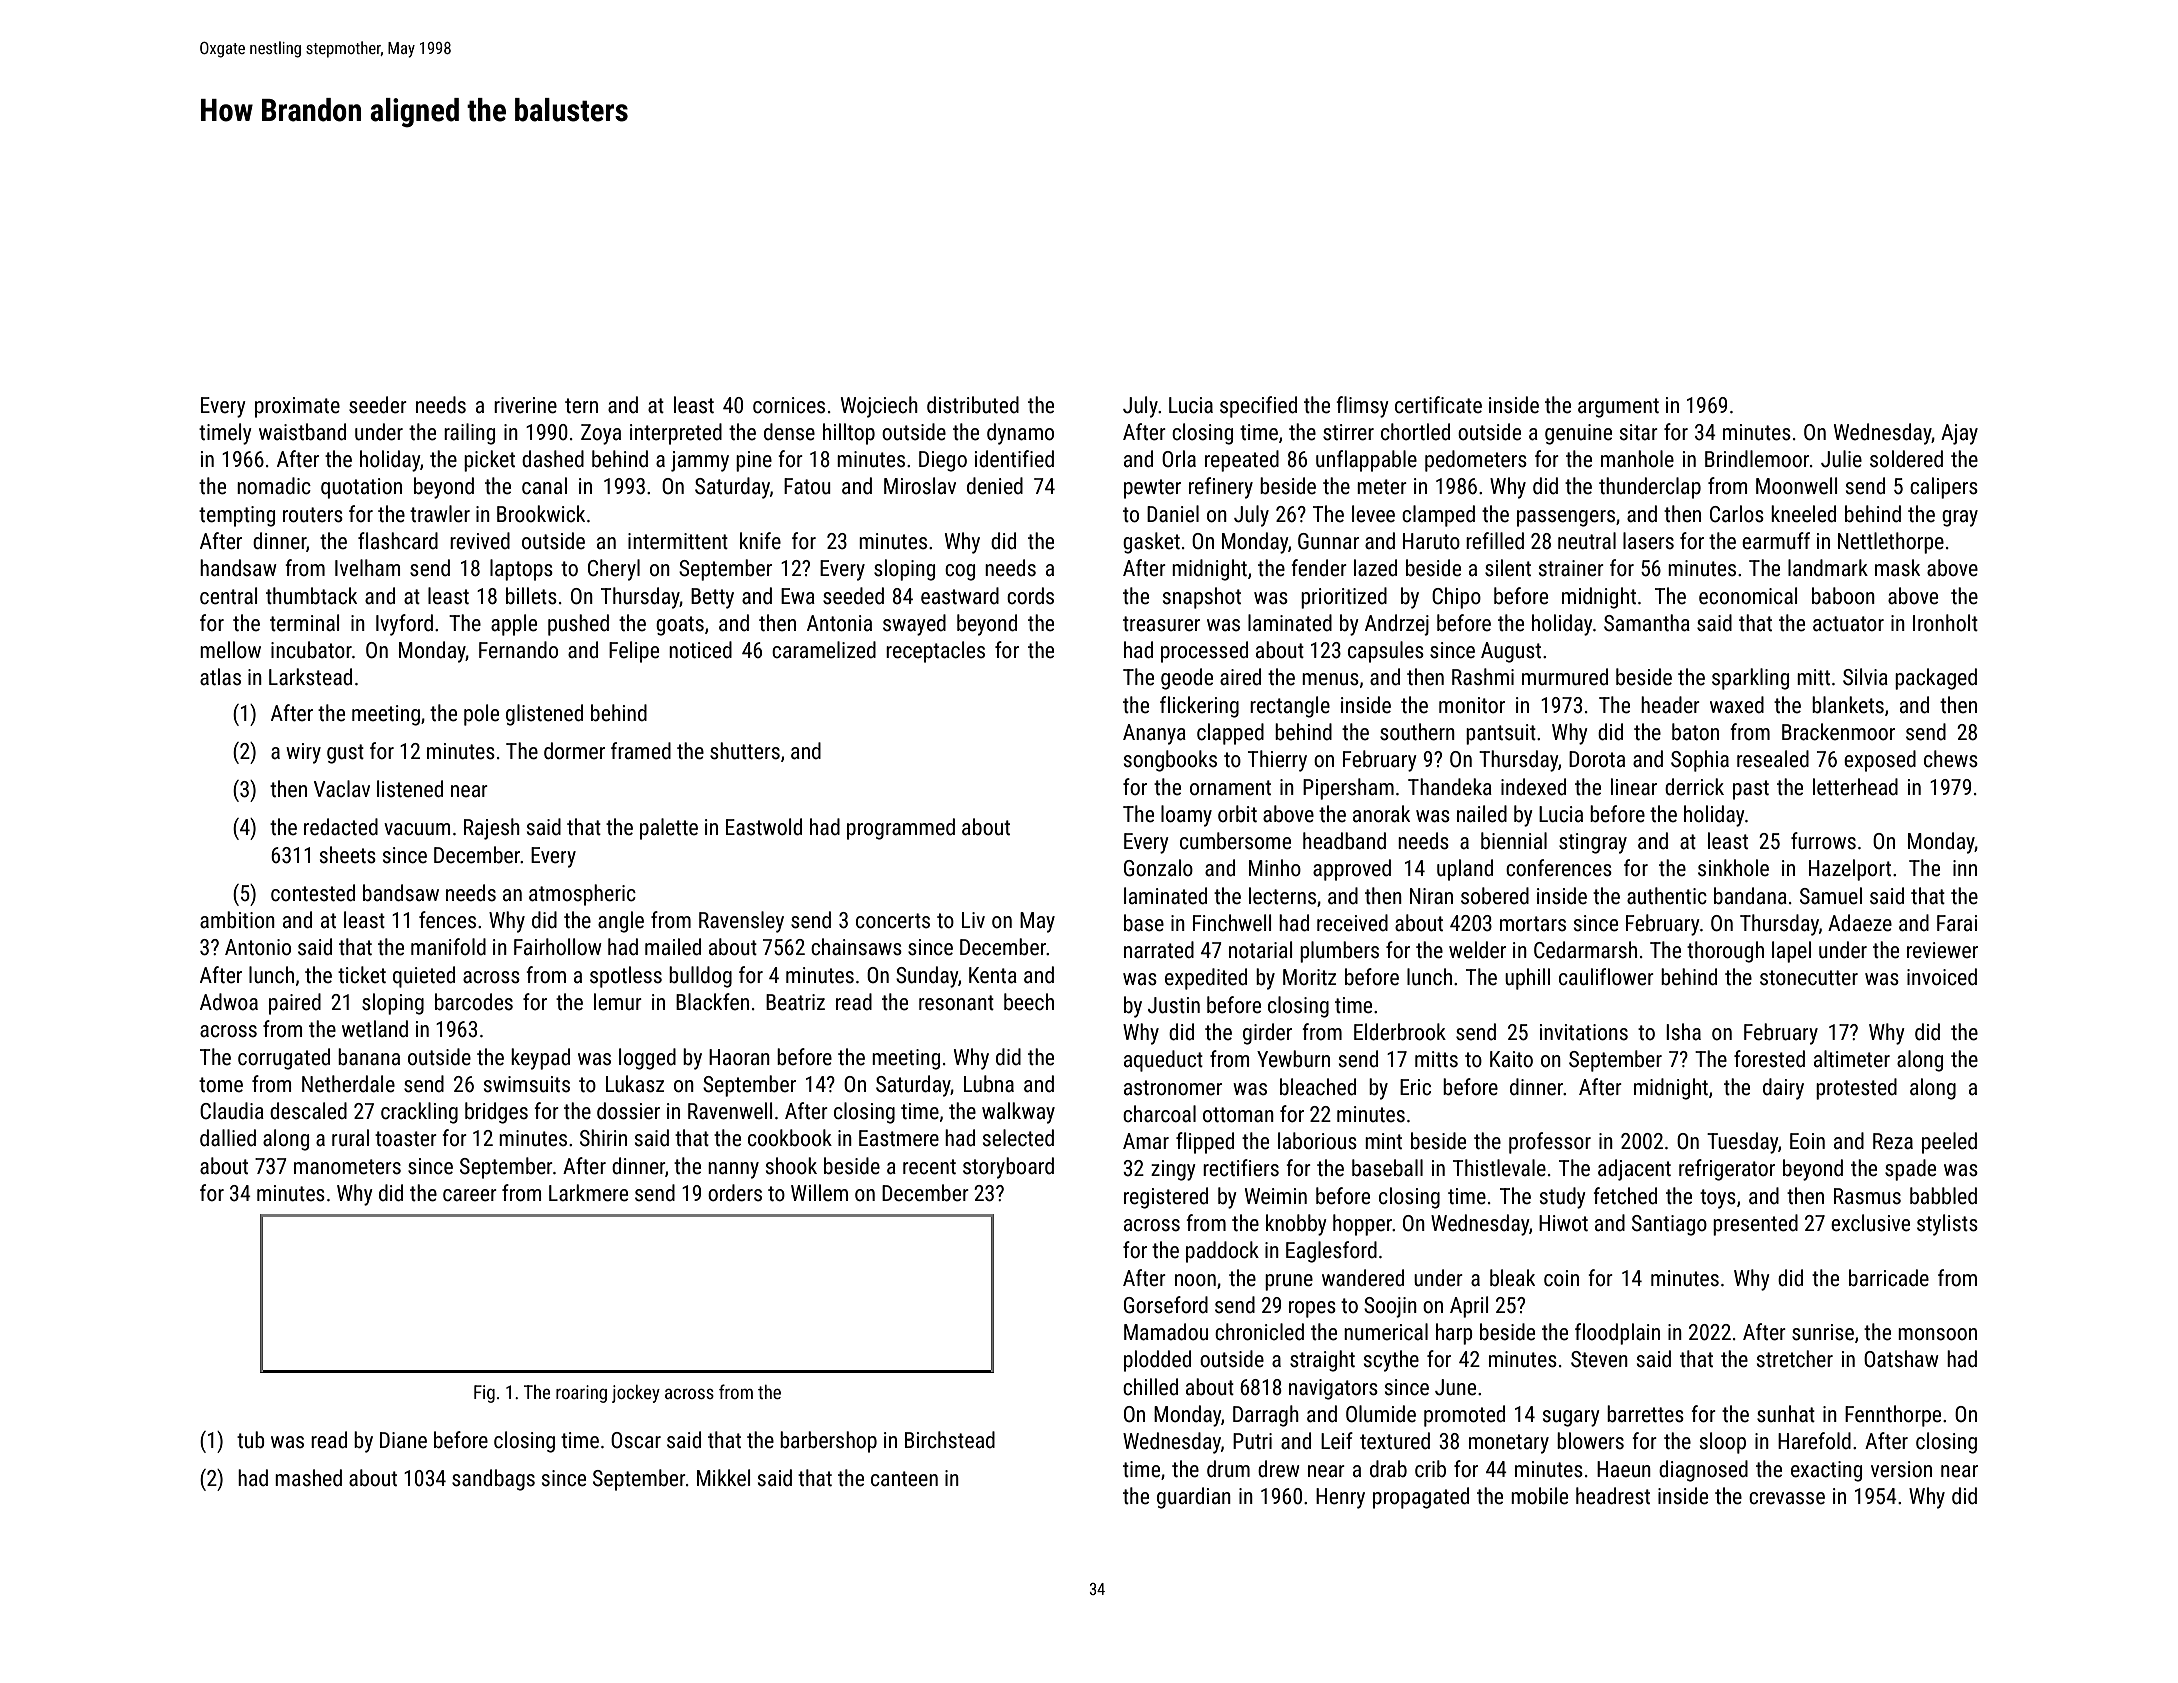 The width and height of the image is (2178, 1683). Describe the element at coordinates (899, 1138) in the image. I see `Eastmere` at that location.
